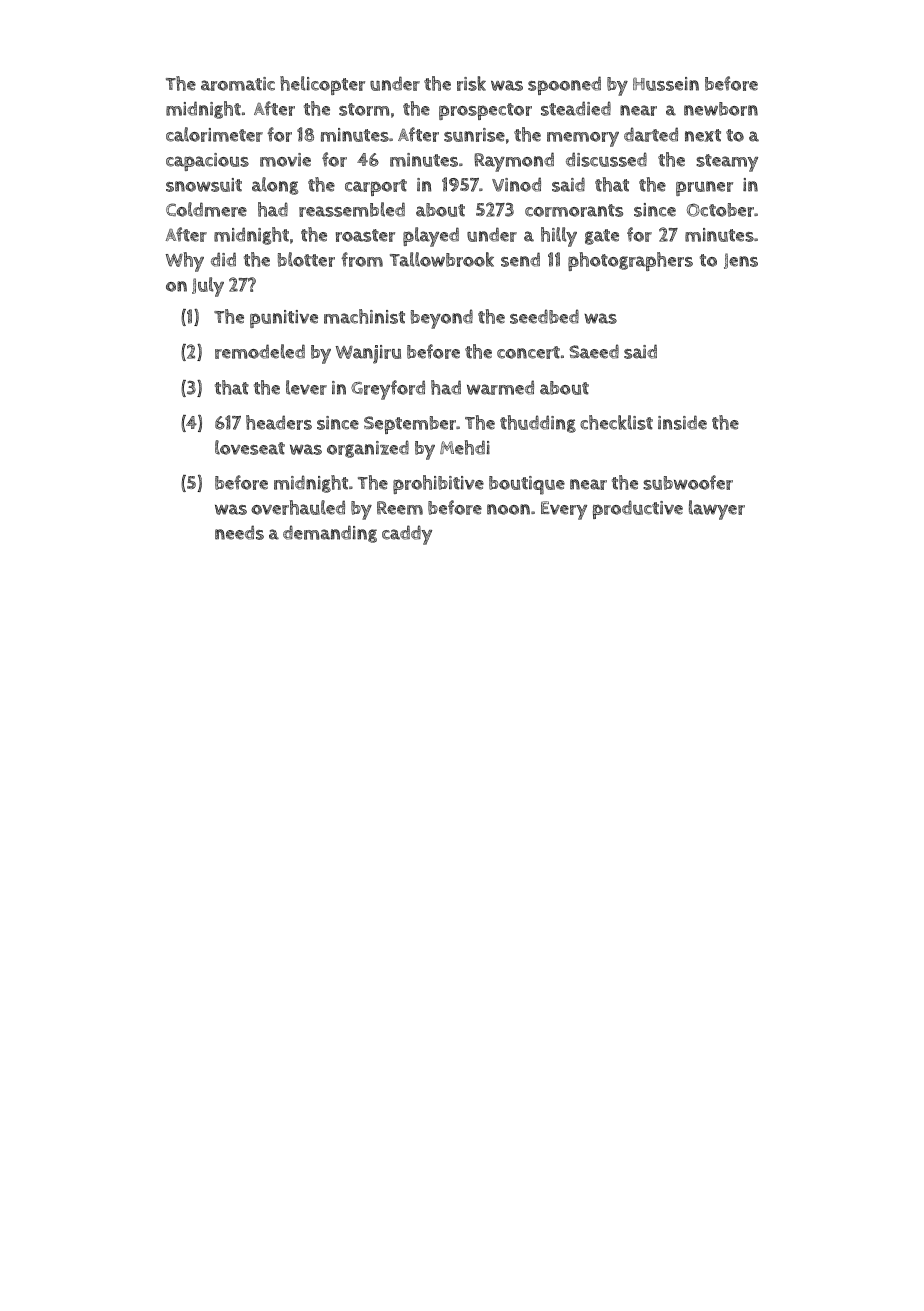 This screenshot has width=924, height=1311. I want to click on played, so click(431, 237).
